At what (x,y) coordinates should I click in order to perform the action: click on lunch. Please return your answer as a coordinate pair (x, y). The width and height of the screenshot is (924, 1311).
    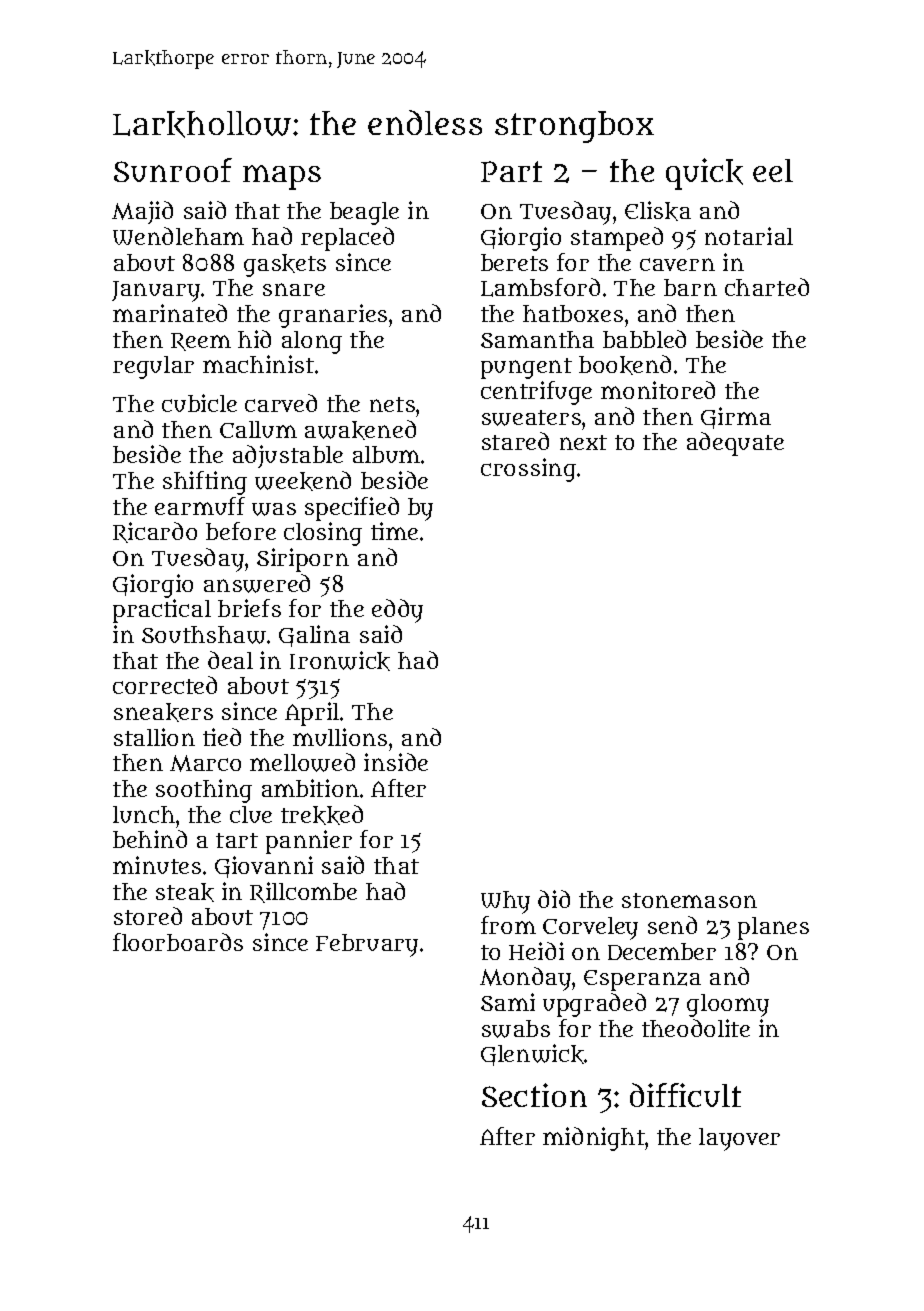
    Looking at the image, I should click on (144, 814).
